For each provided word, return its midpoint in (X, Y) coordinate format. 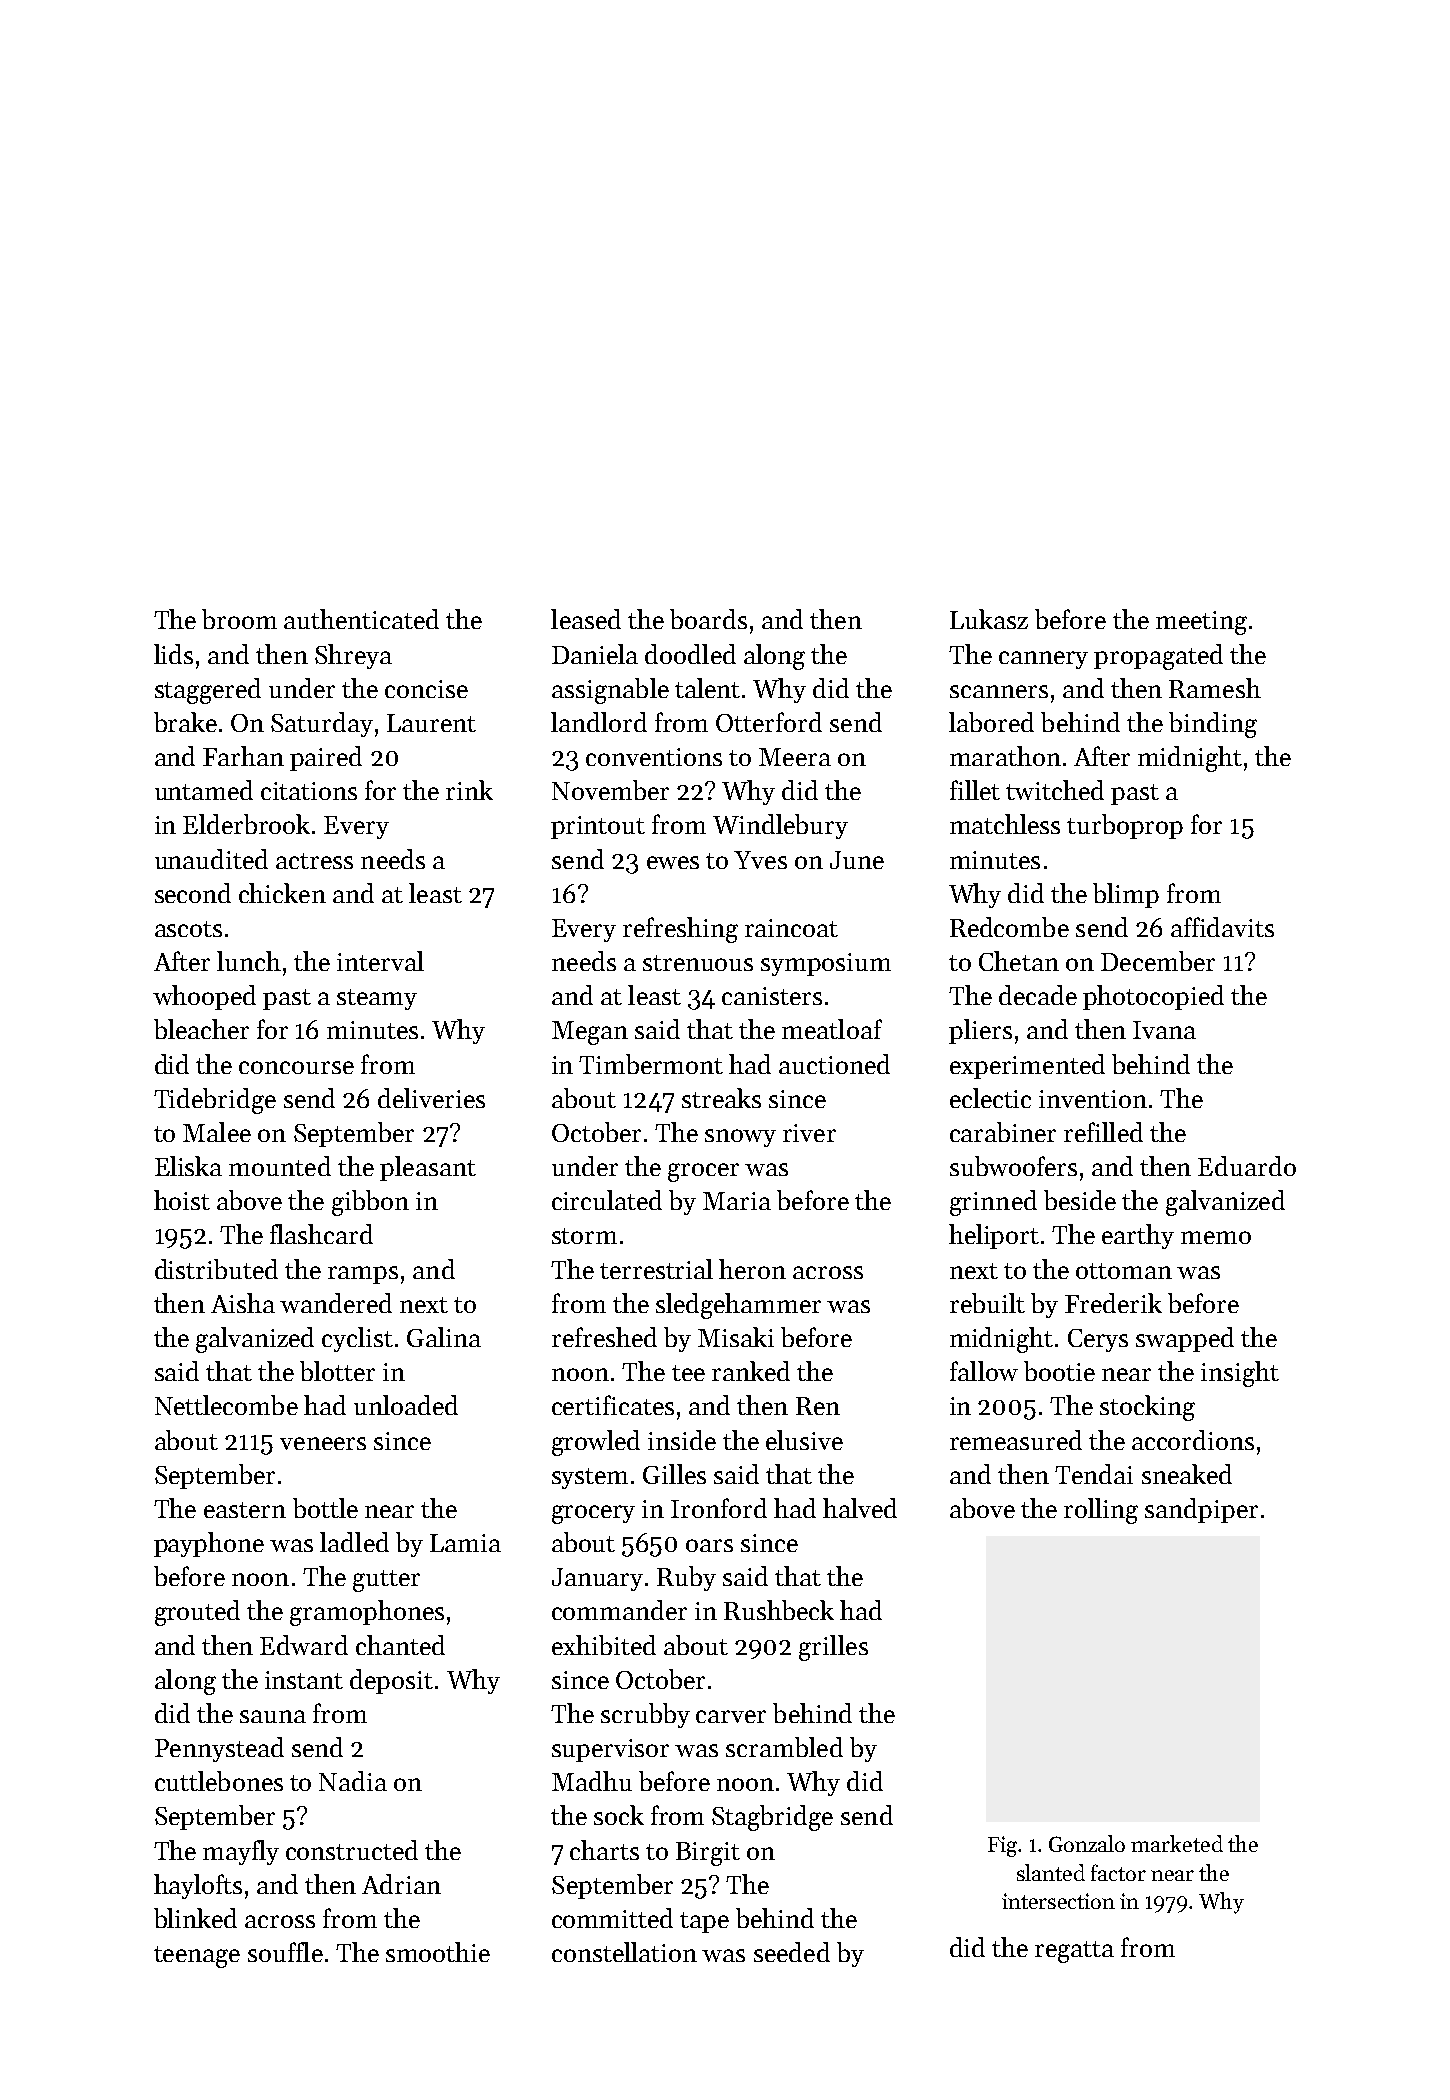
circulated (607, 1200)
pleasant (428, 1168)
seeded (792, 1952)
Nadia (353, 1781)
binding (1213, 725)
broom (239, 619)
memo (1216, 1237)
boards (708, 619)
